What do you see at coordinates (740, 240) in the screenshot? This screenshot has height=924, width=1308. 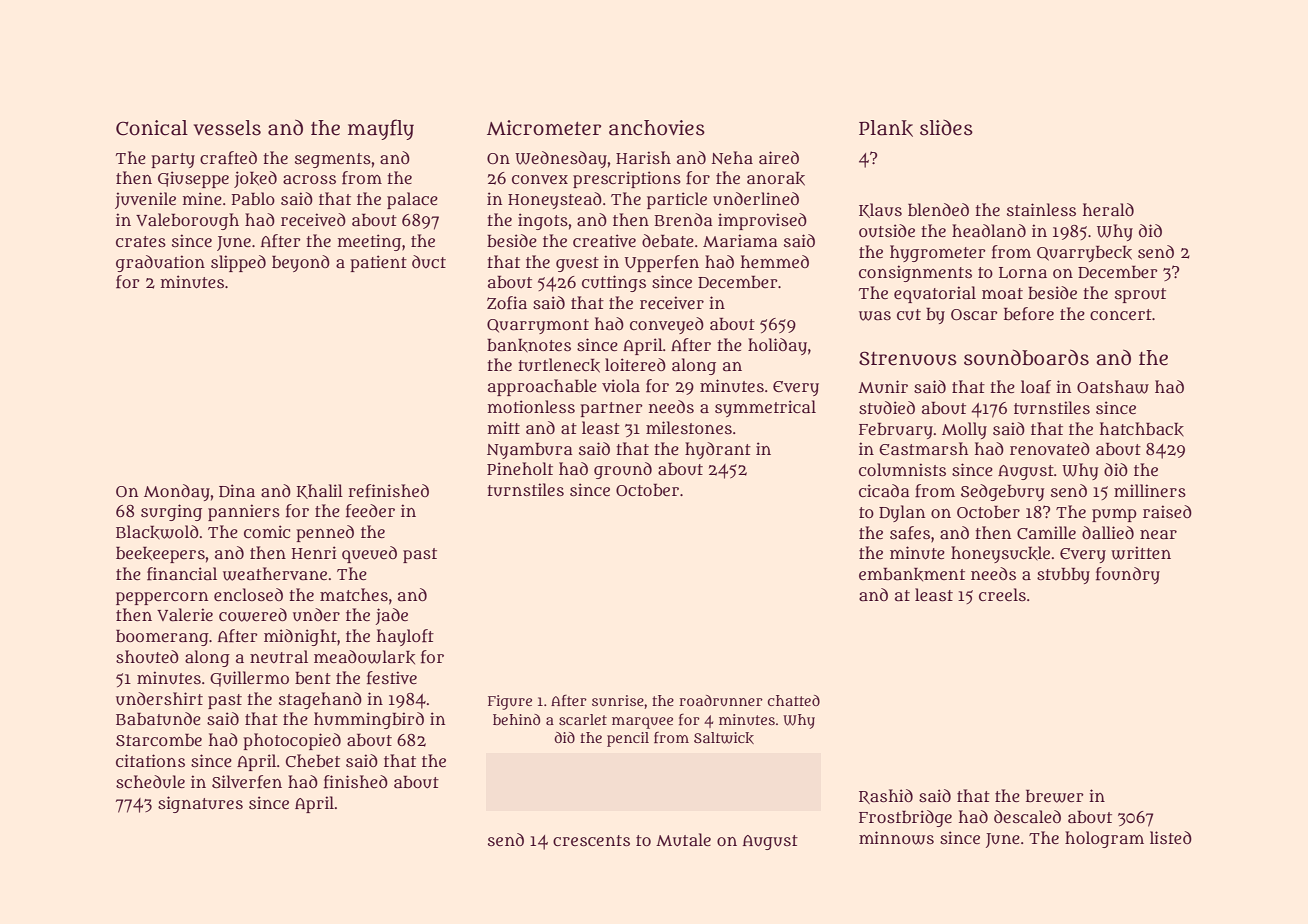 I see `Mariama` at bounding box center [740, 240].
